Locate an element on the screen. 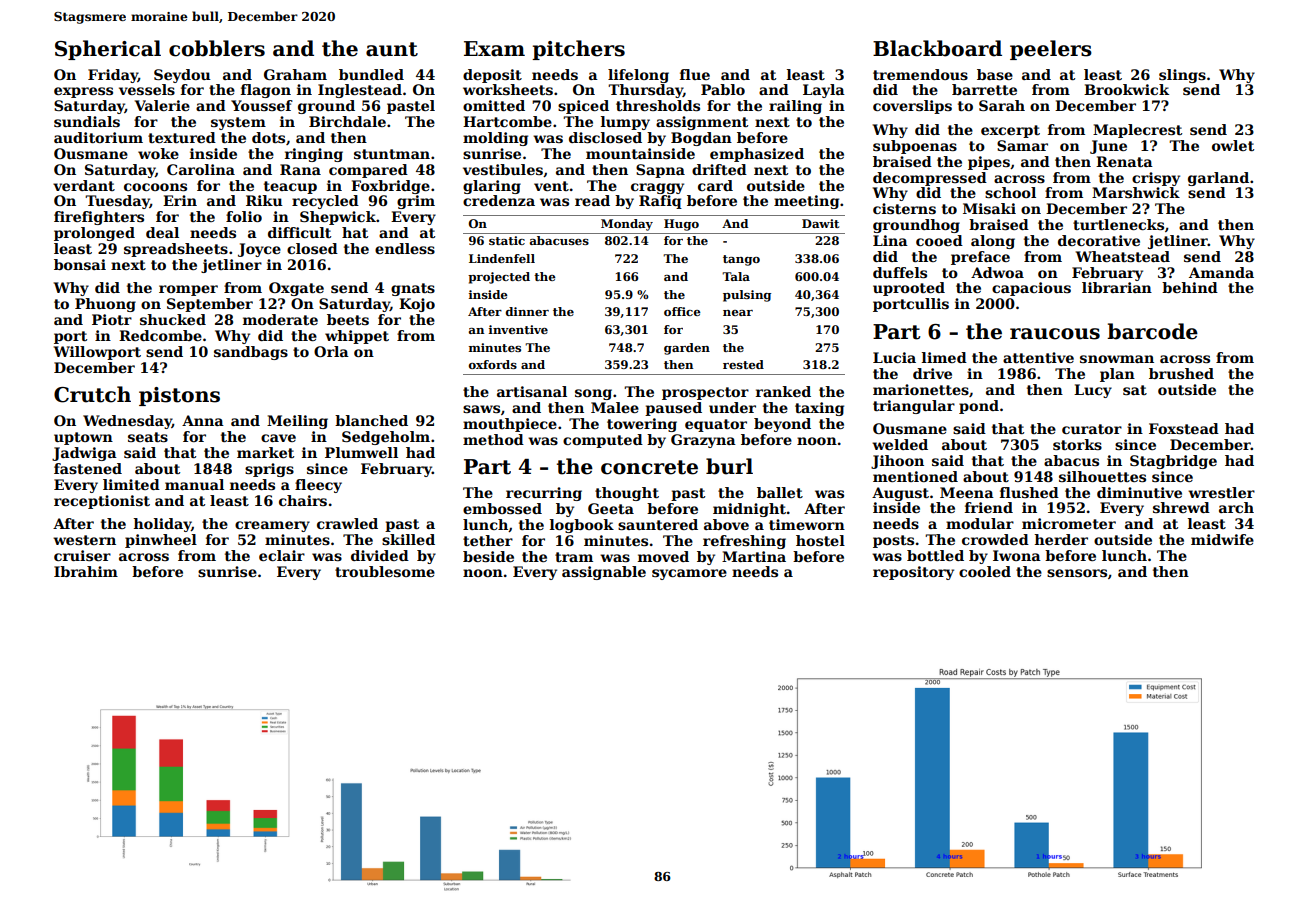 The image size is (1308, 924). peelers is located at coordinates (1051, 50).
